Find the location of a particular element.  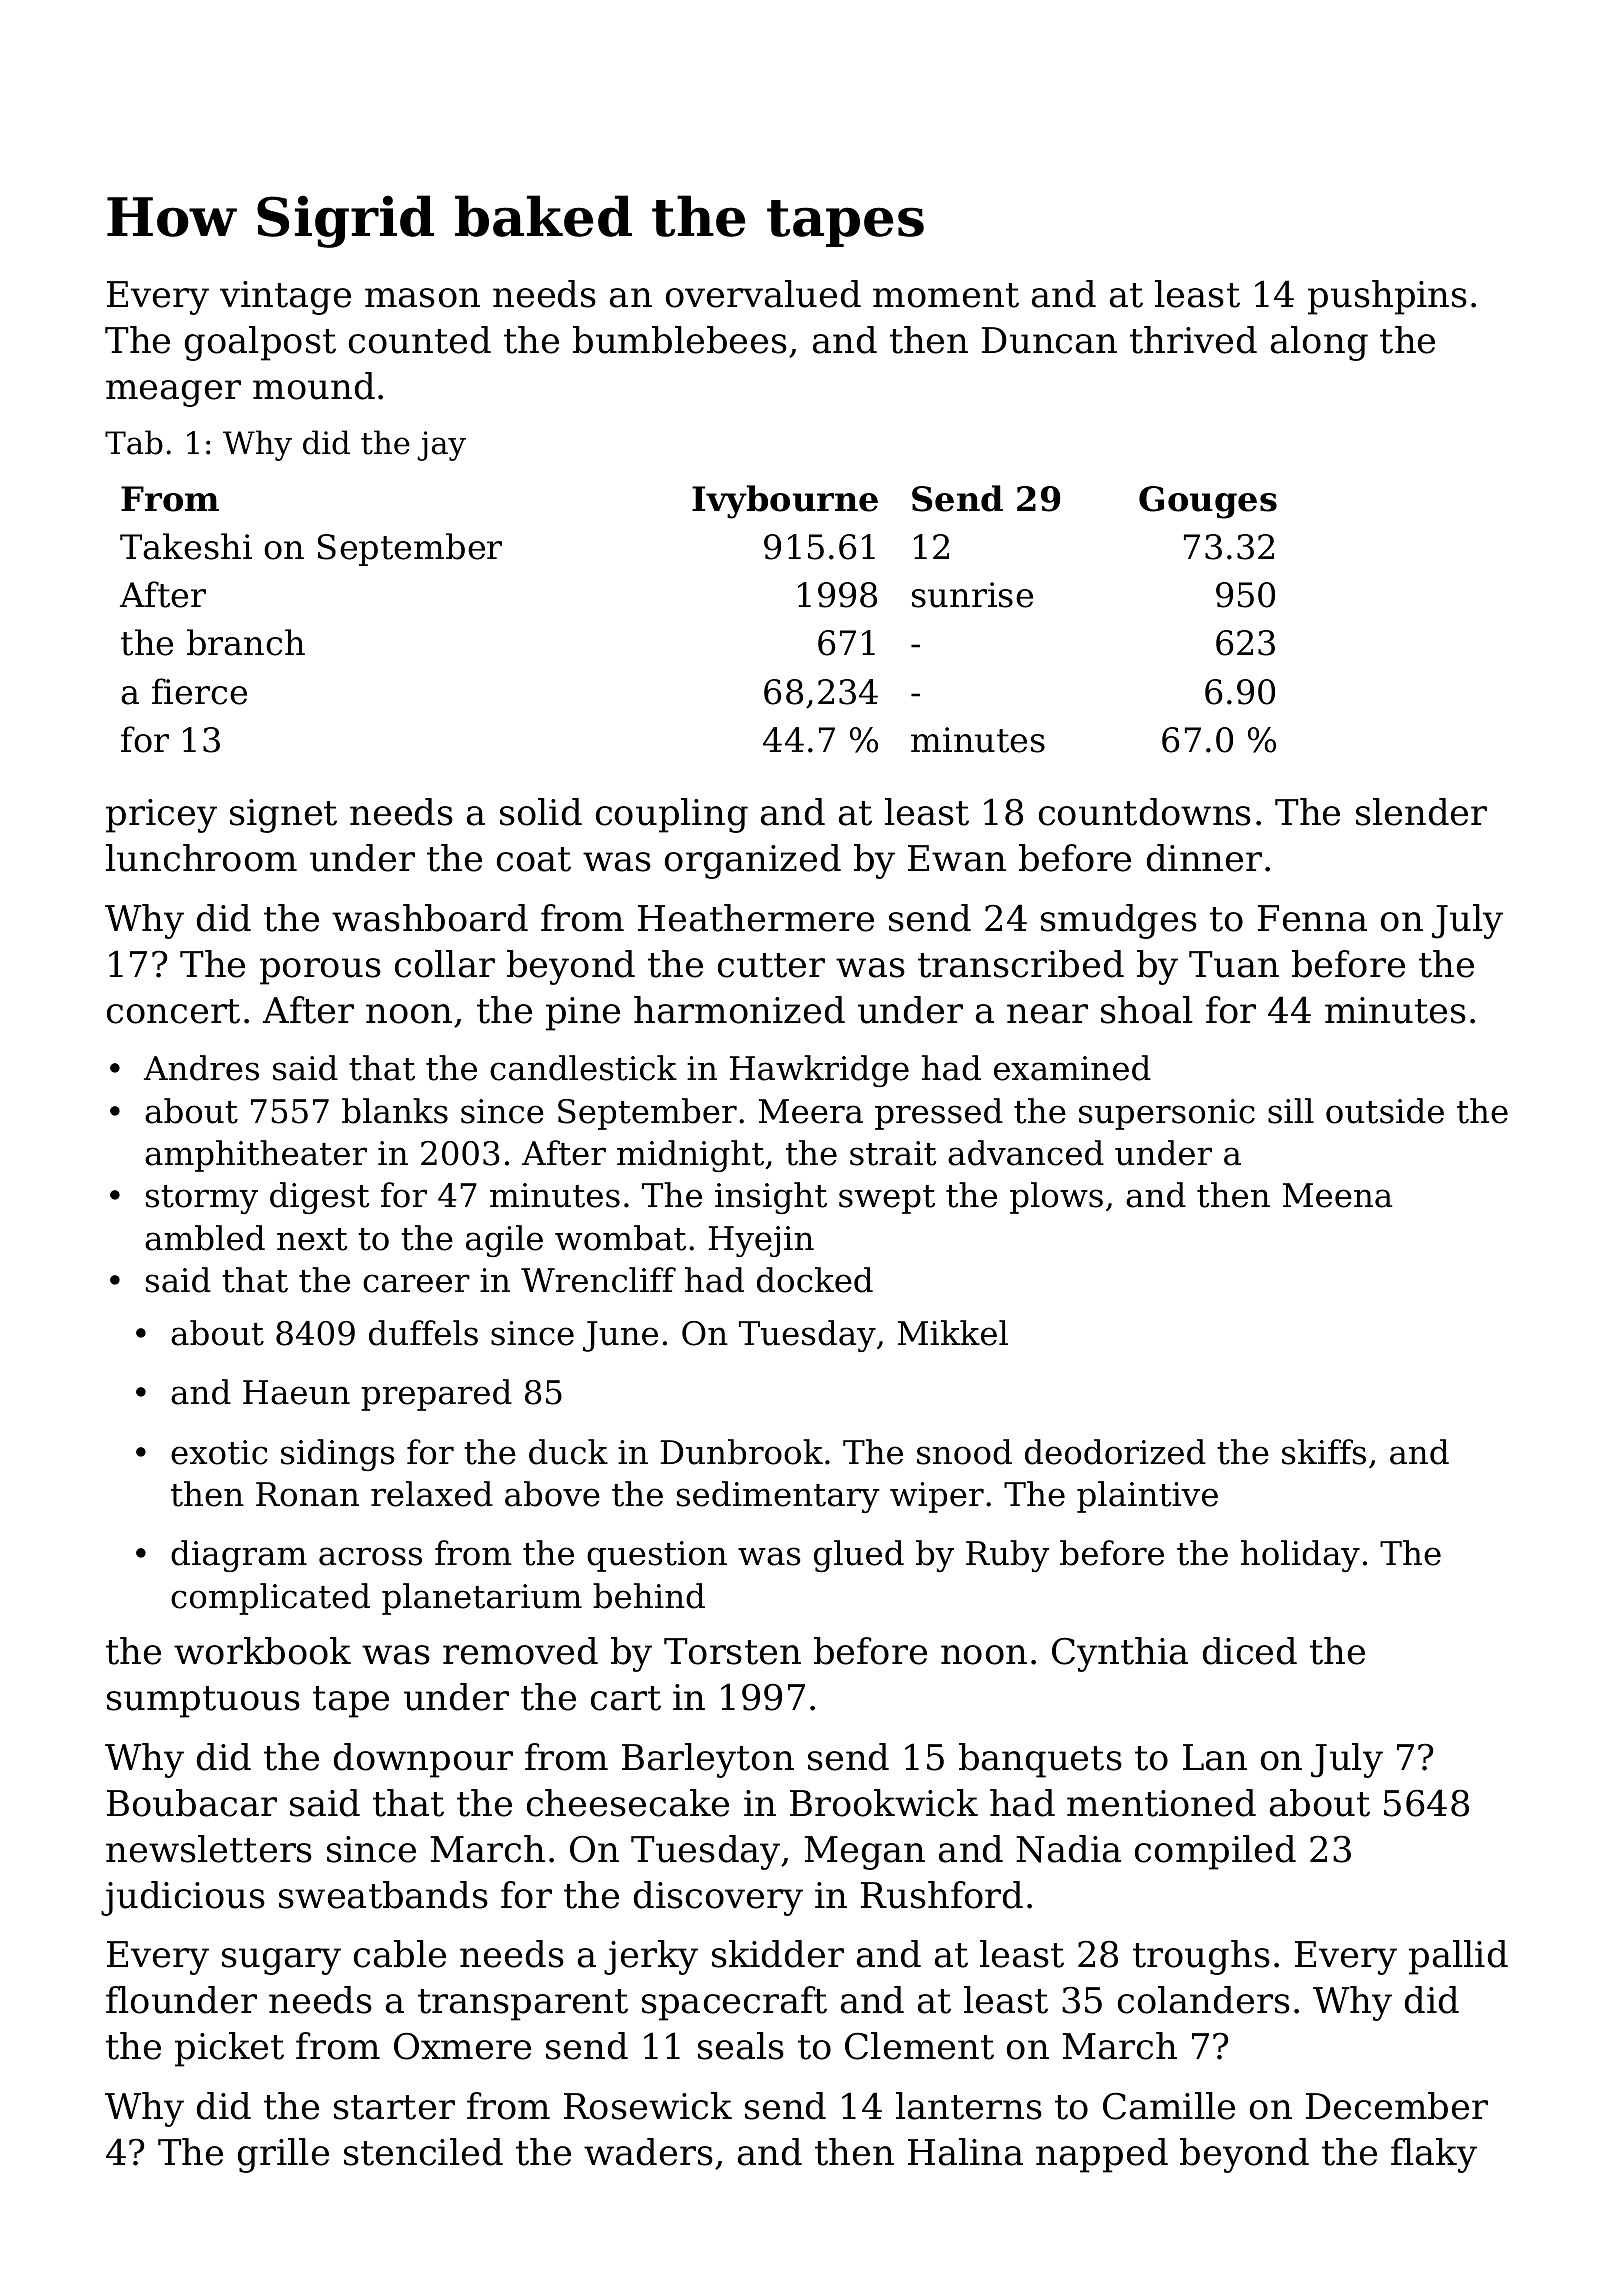

porous is located at coordinates (320, 971).
